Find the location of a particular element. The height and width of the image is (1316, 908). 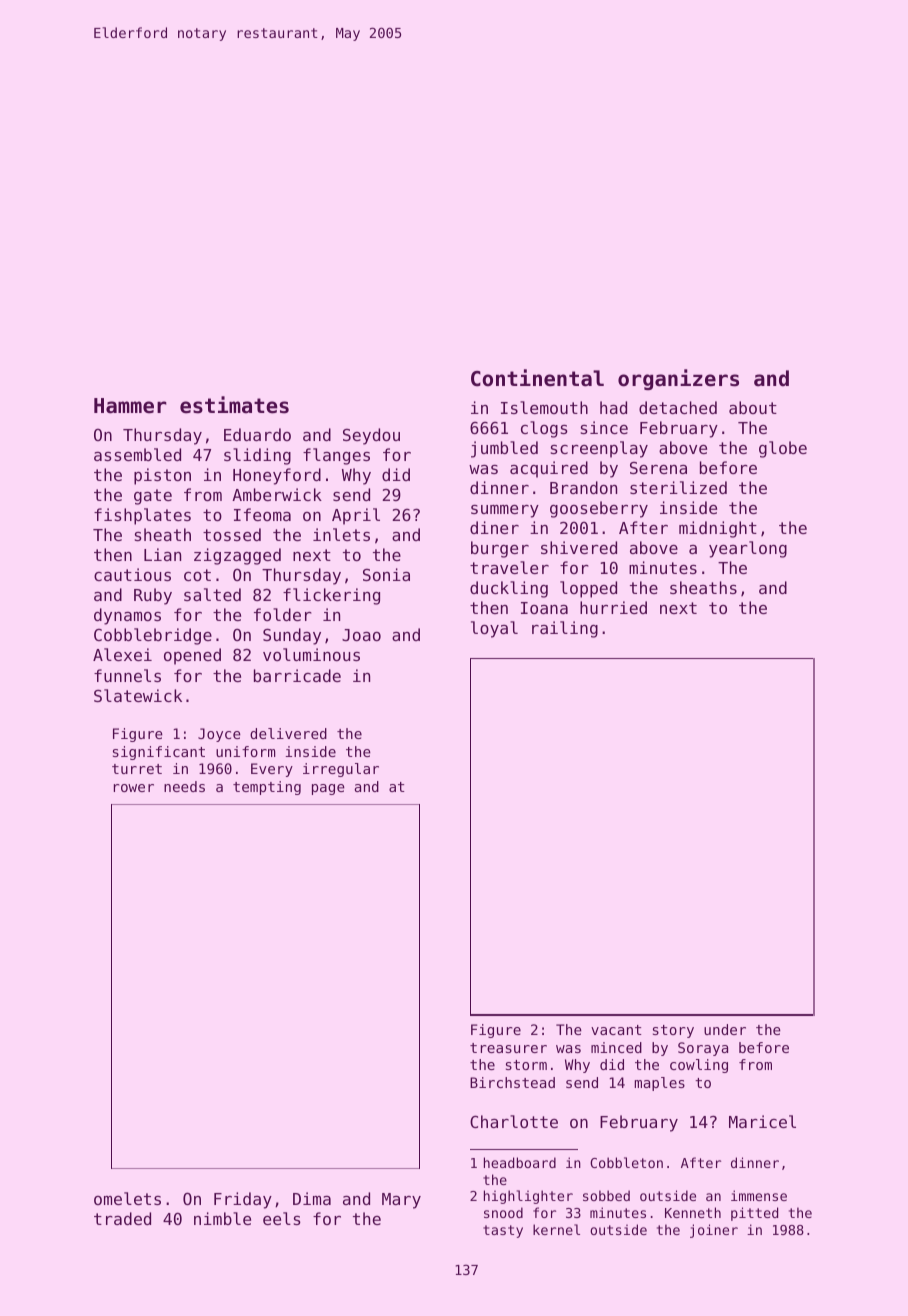

organizers is located at coordinates (678, 379).
